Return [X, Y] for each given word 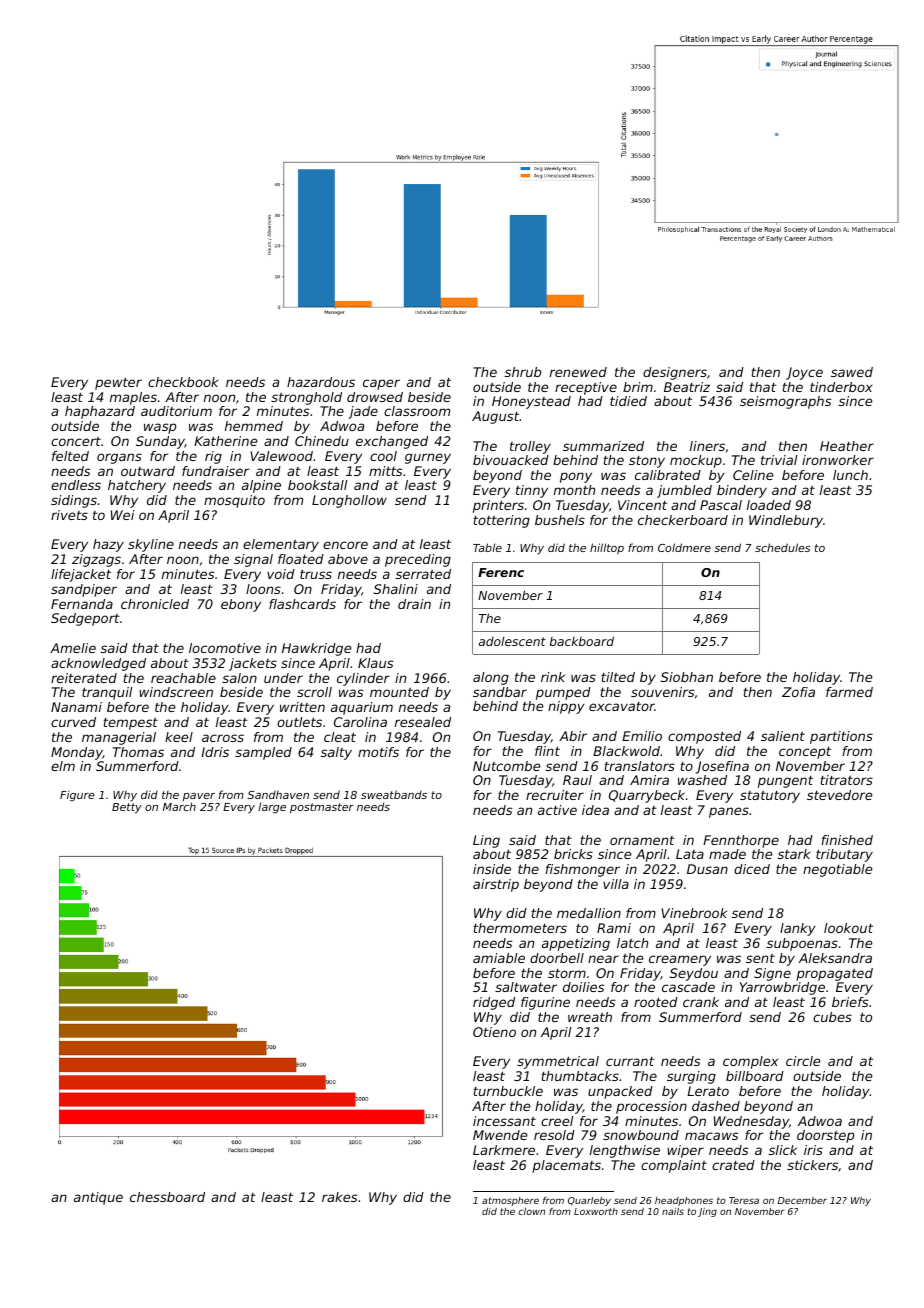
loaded [769, 505]
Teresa [744, 1200]
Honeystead [531, 402]
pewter [118, 383]
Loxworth [596, 1211]
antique [98, 1198]
